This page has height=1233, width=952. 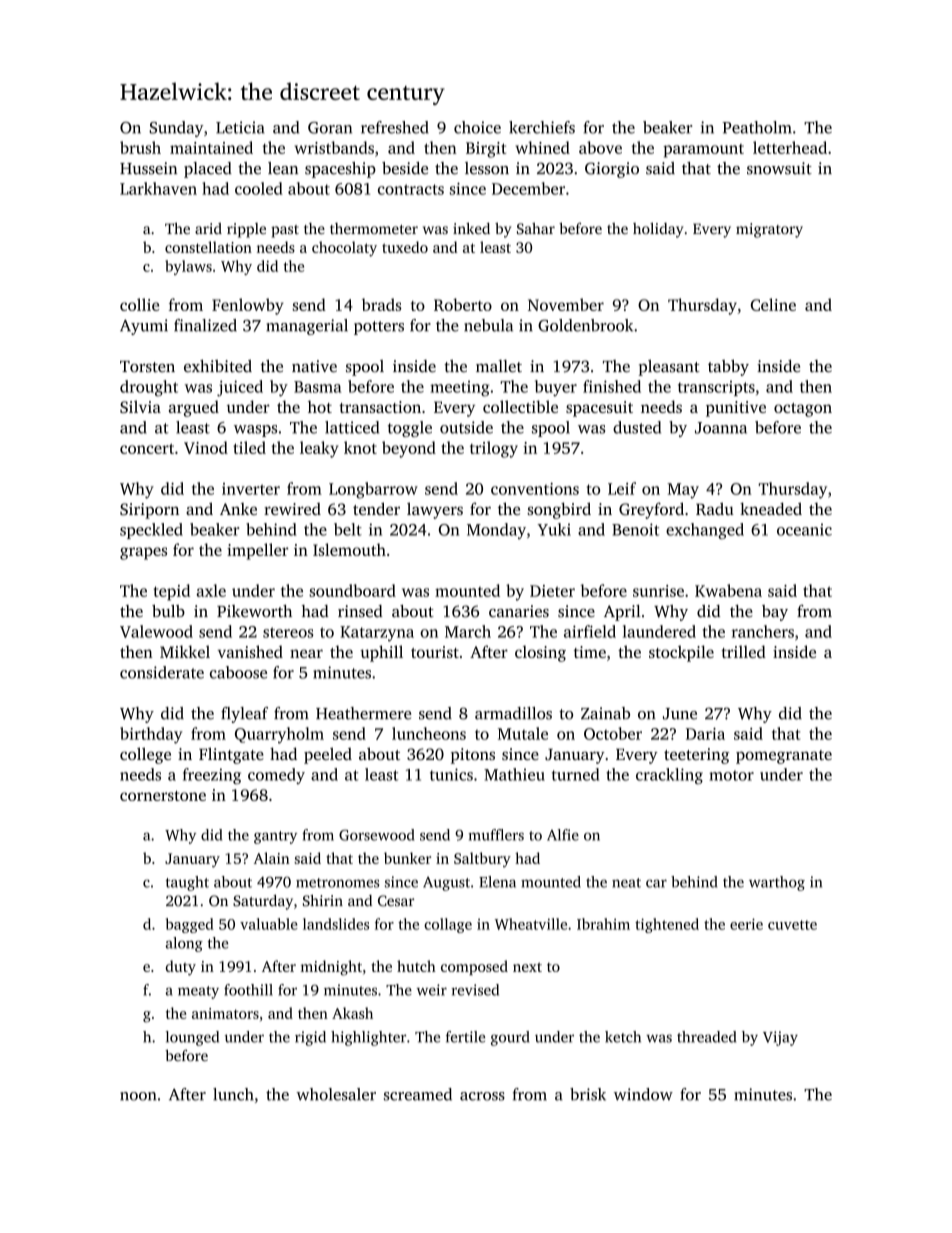 What do you see at coordinates (336, 1094) in the page?
I see `wholesaler` at bounding box center [336, 1094].
